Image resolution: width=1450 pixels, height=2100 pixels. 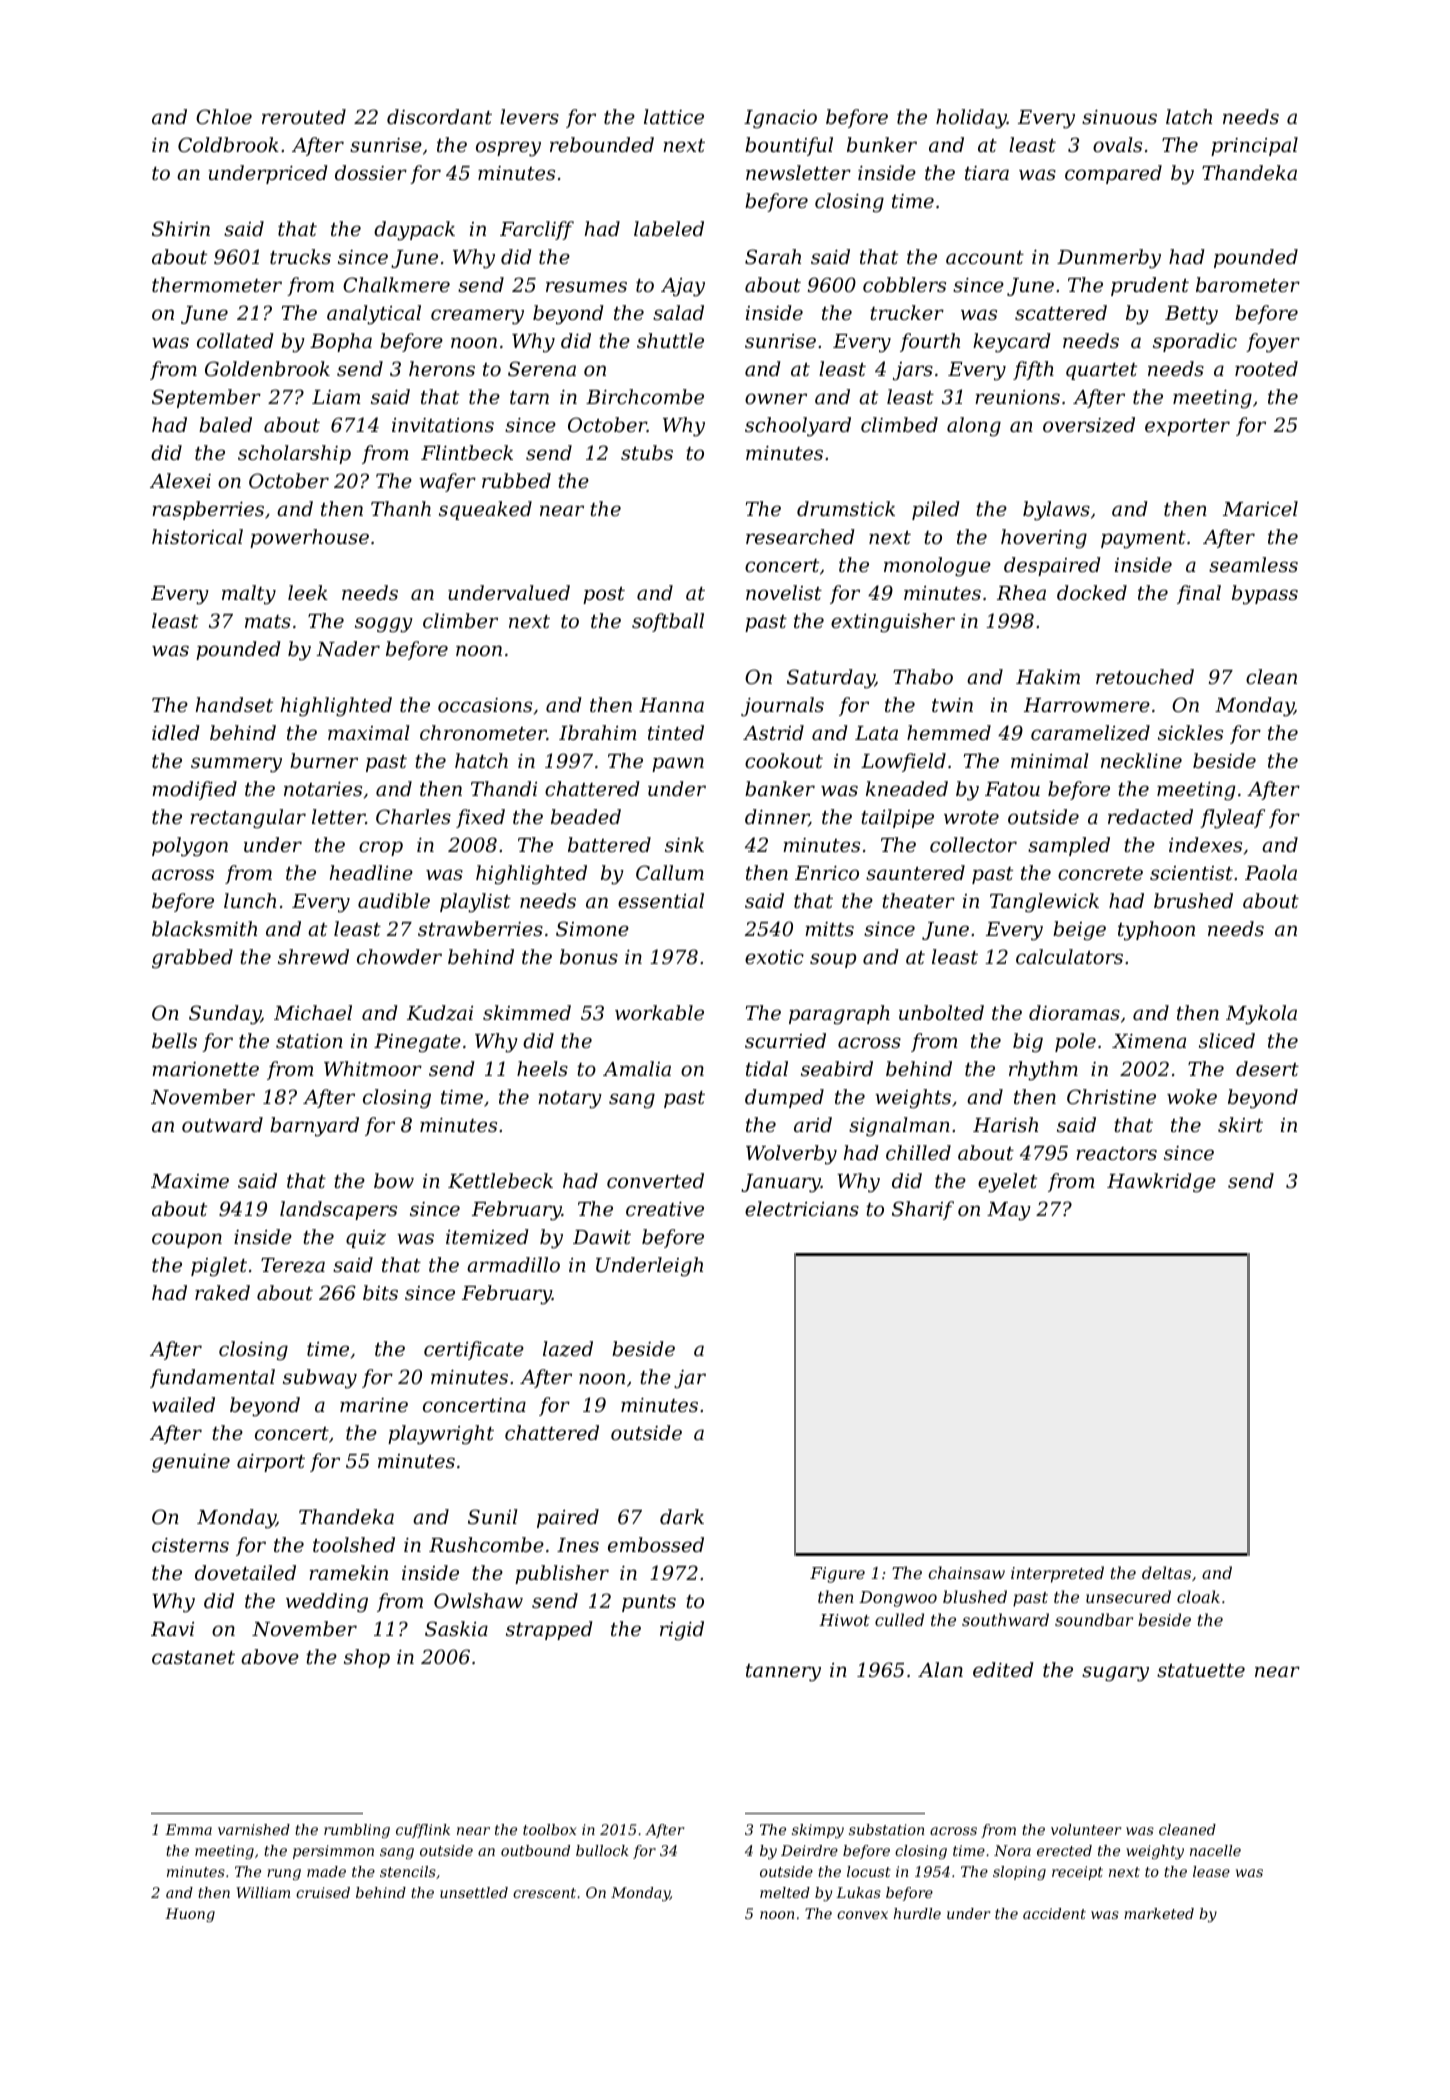 What do you see at coordinates (357, 1831) in the screenshot?
I see `rumbling` at bounding box center [357, 1831].
